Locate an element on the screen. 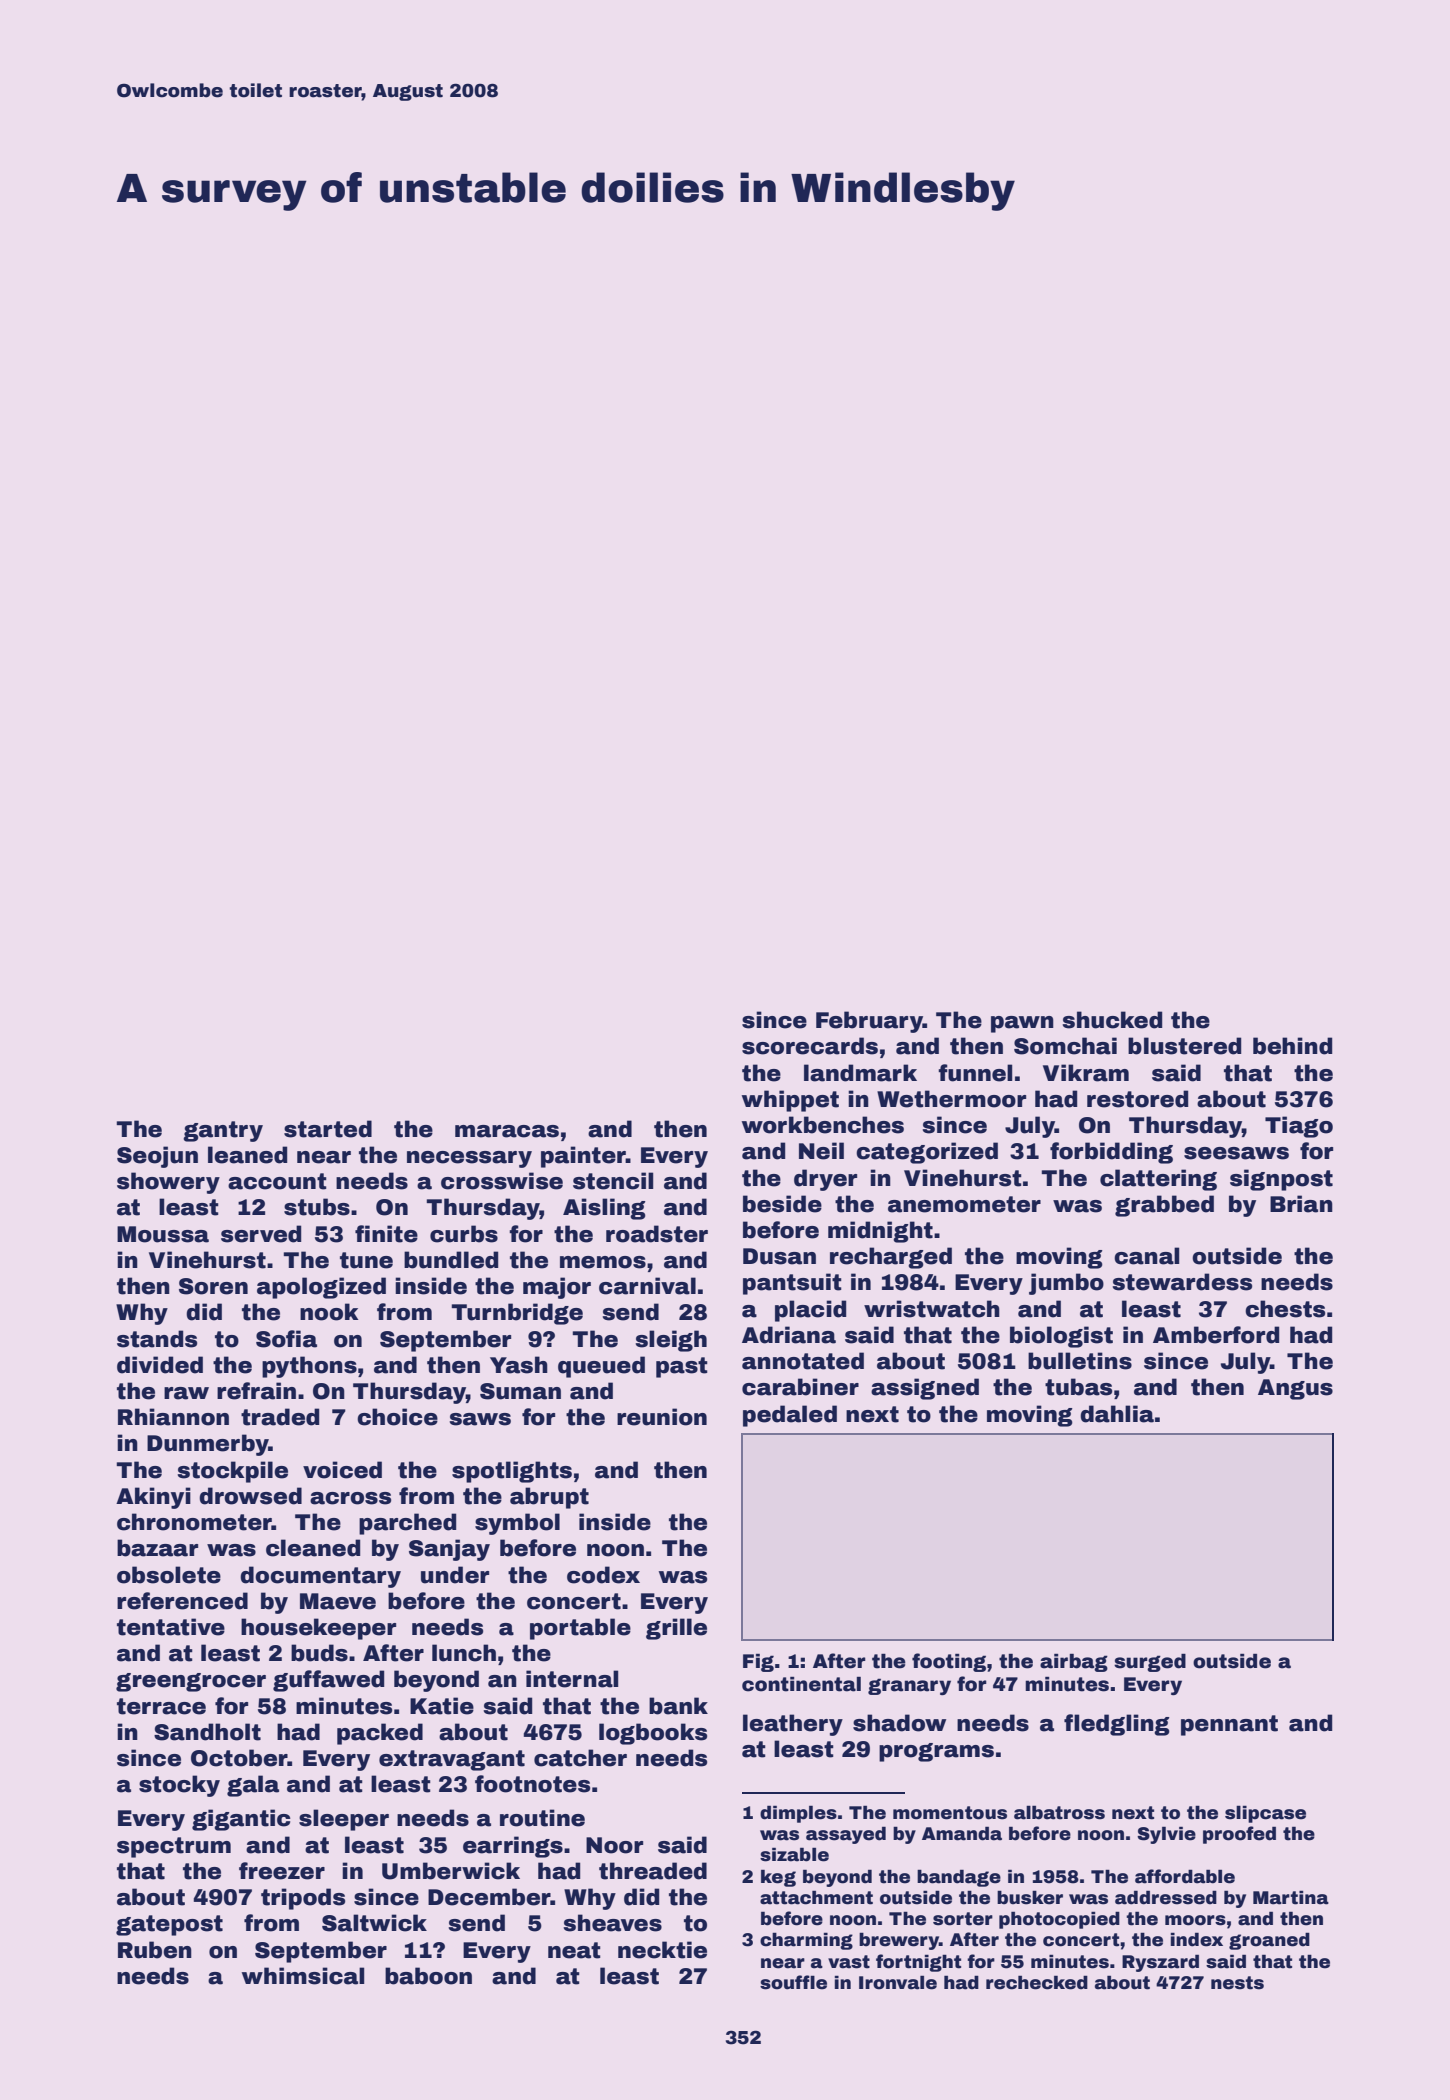  spectrum is located at coordinates (174, 1847).
